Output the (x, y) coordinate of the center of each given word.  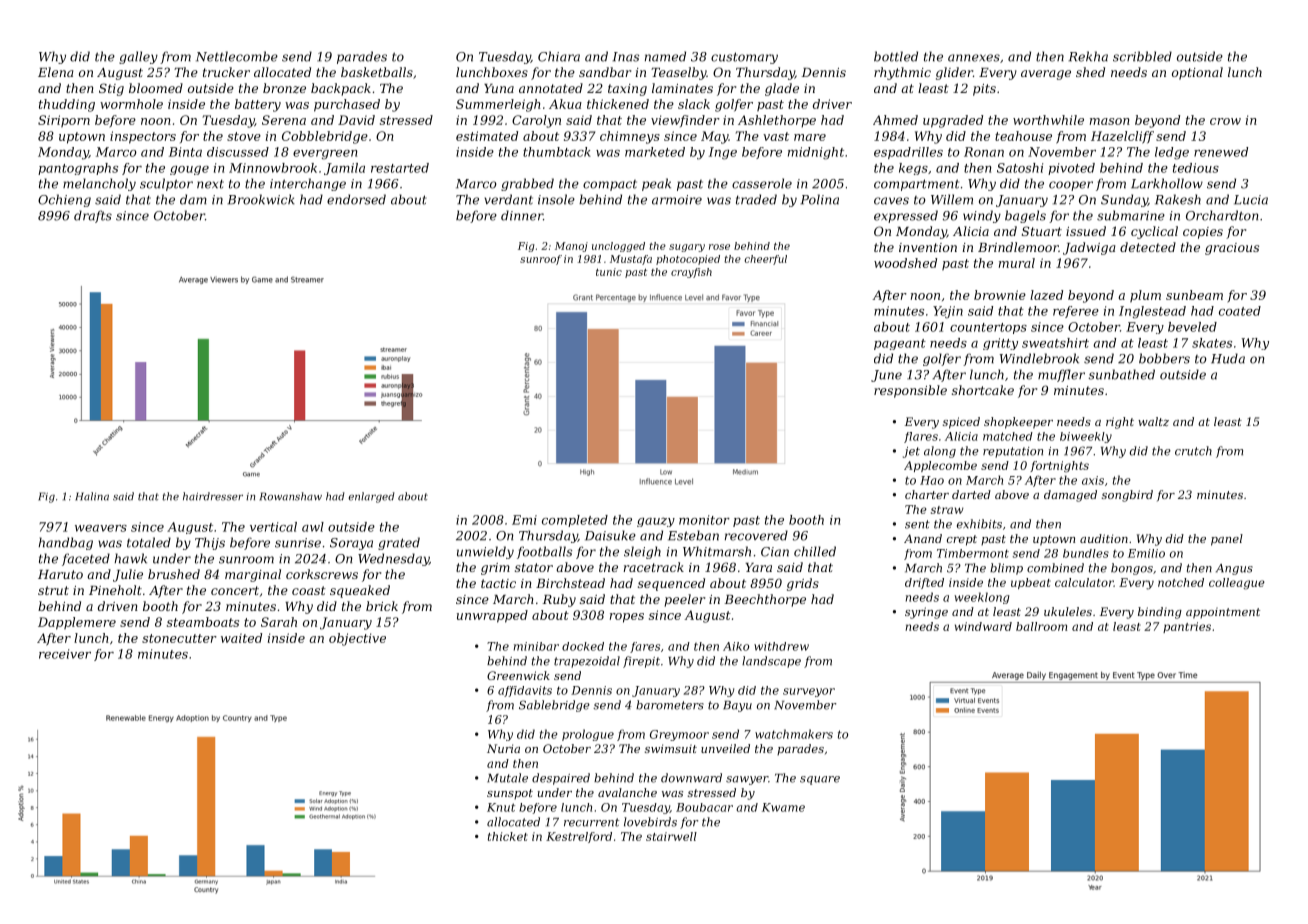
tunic (609, 272)
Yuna (499, 88)
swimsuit (671, 748)
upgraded (953, 121)
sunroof (541, 260)
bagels (1025, 216)
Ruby (559, 600)
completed (575, 521)
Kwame (783, 807)
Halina (92, 496)
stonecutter (179, 638)
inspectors (143, 137)
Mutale (507, 778)
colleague (1237, 584)
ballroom (1041, 626)
